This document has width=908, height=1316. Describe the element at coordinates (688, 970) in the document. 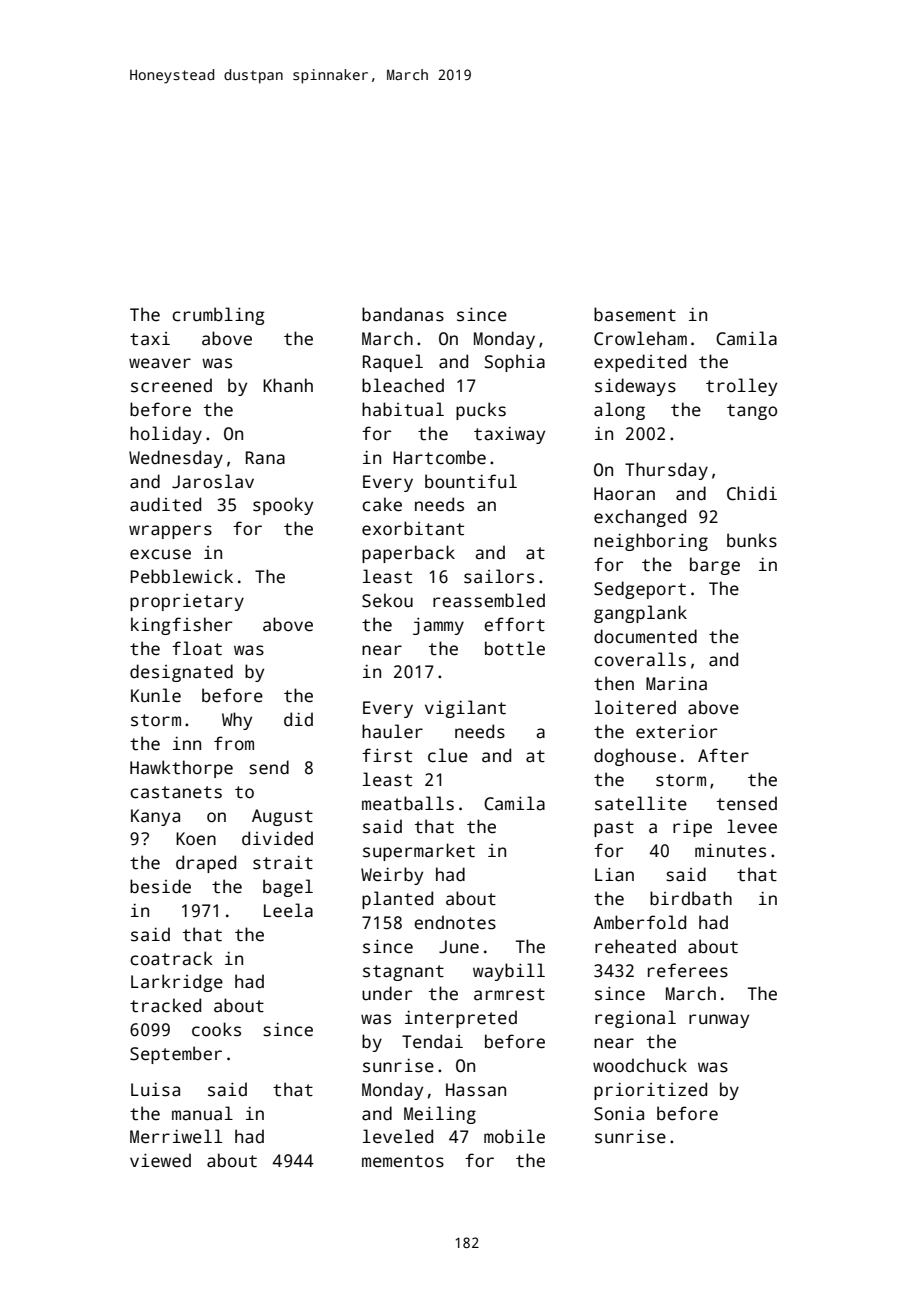

I see `referees` at that location.
